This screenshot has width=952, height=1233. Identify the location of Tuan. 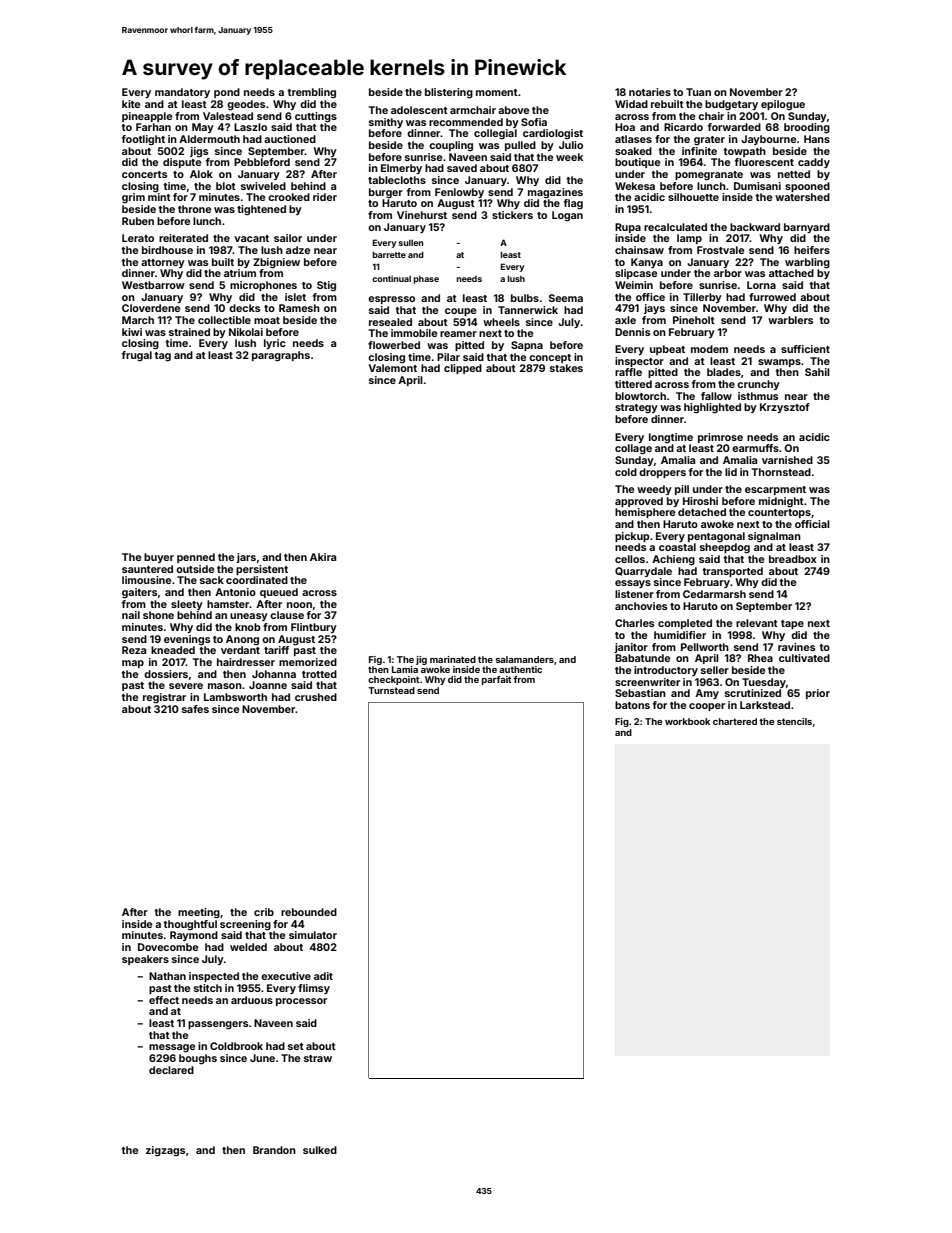
(698, 92).
